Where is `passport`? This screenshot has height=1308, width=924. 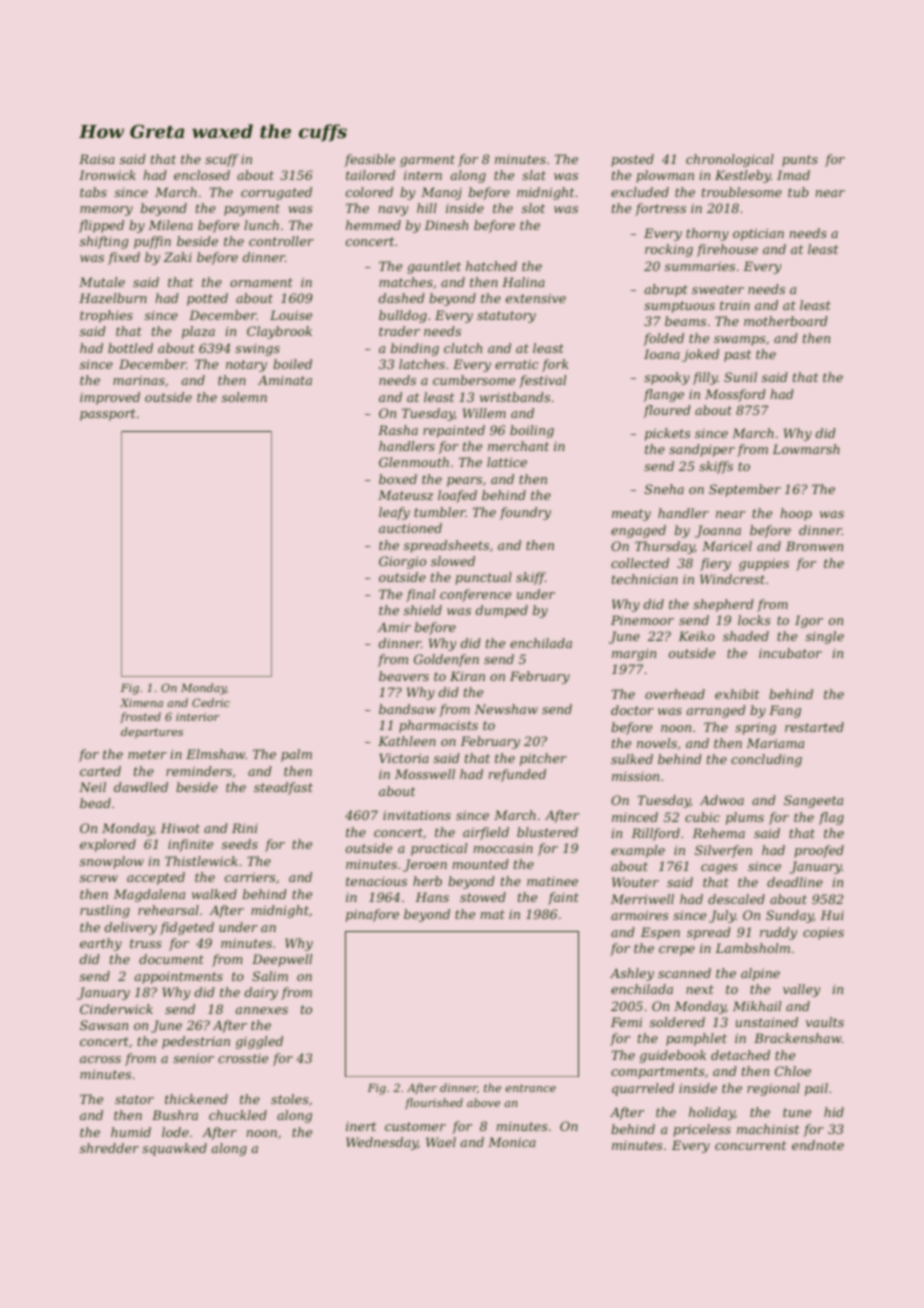 passport is located at coordinates (108, 415).
